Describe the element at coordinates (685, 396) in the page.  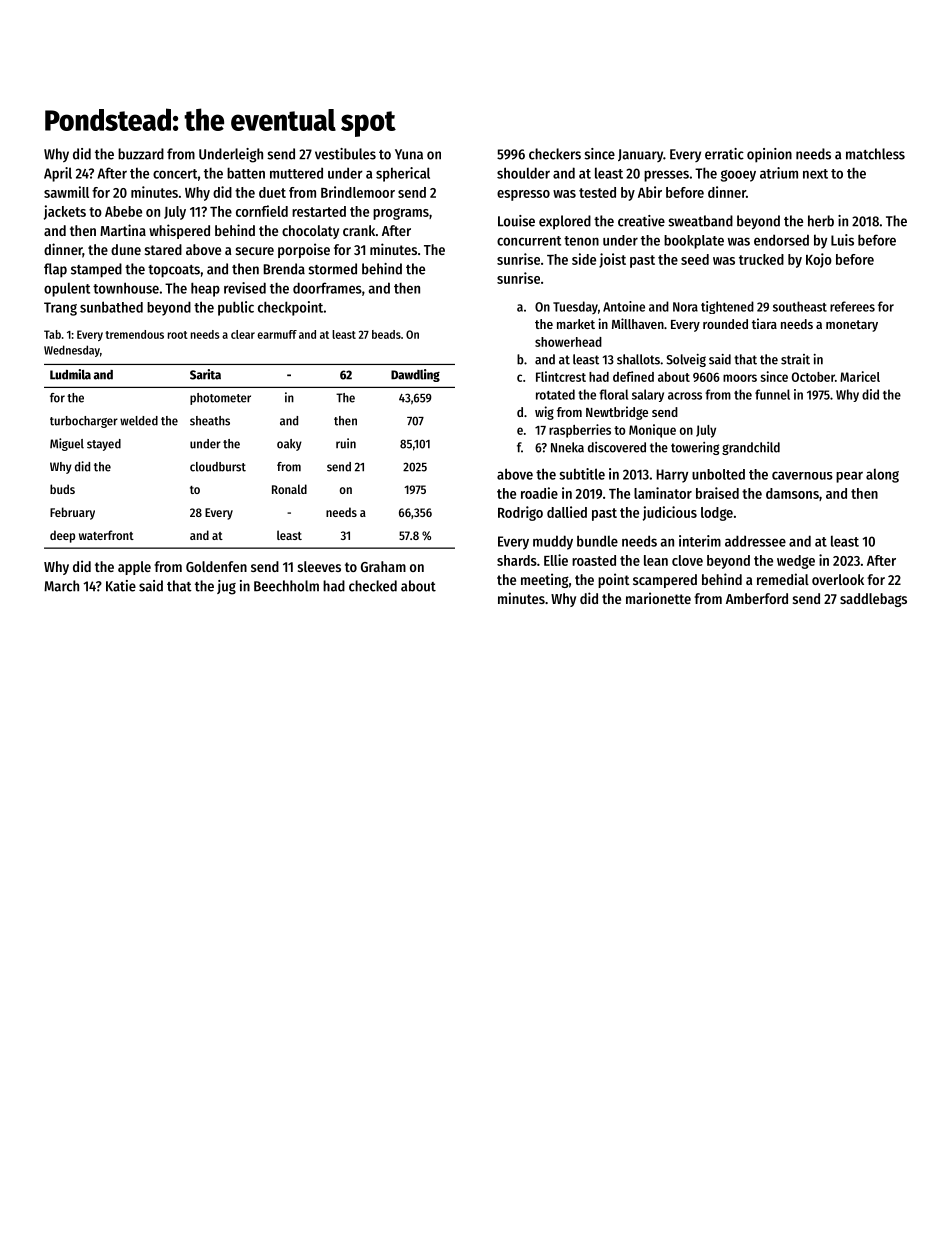
I see `across` at that location.
